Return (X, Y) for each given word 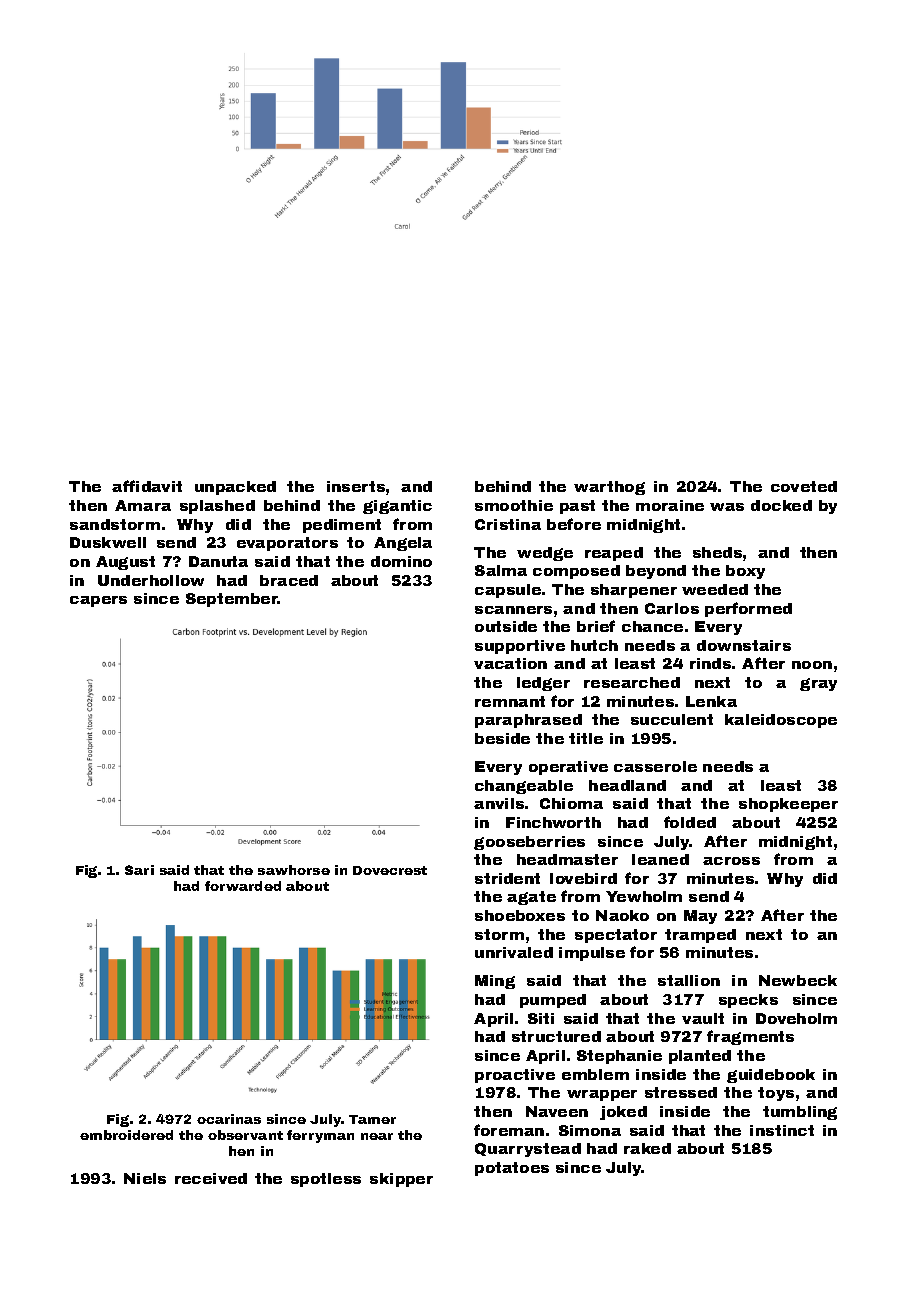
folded (690, 822)
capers (98, 601)
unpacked (235, 488)
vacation (510, 663)
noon (812, 665)
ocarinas (229, 1119)
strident (507, 878)
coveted (804, 486)
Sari (139, 870)
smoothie (514, 505)
